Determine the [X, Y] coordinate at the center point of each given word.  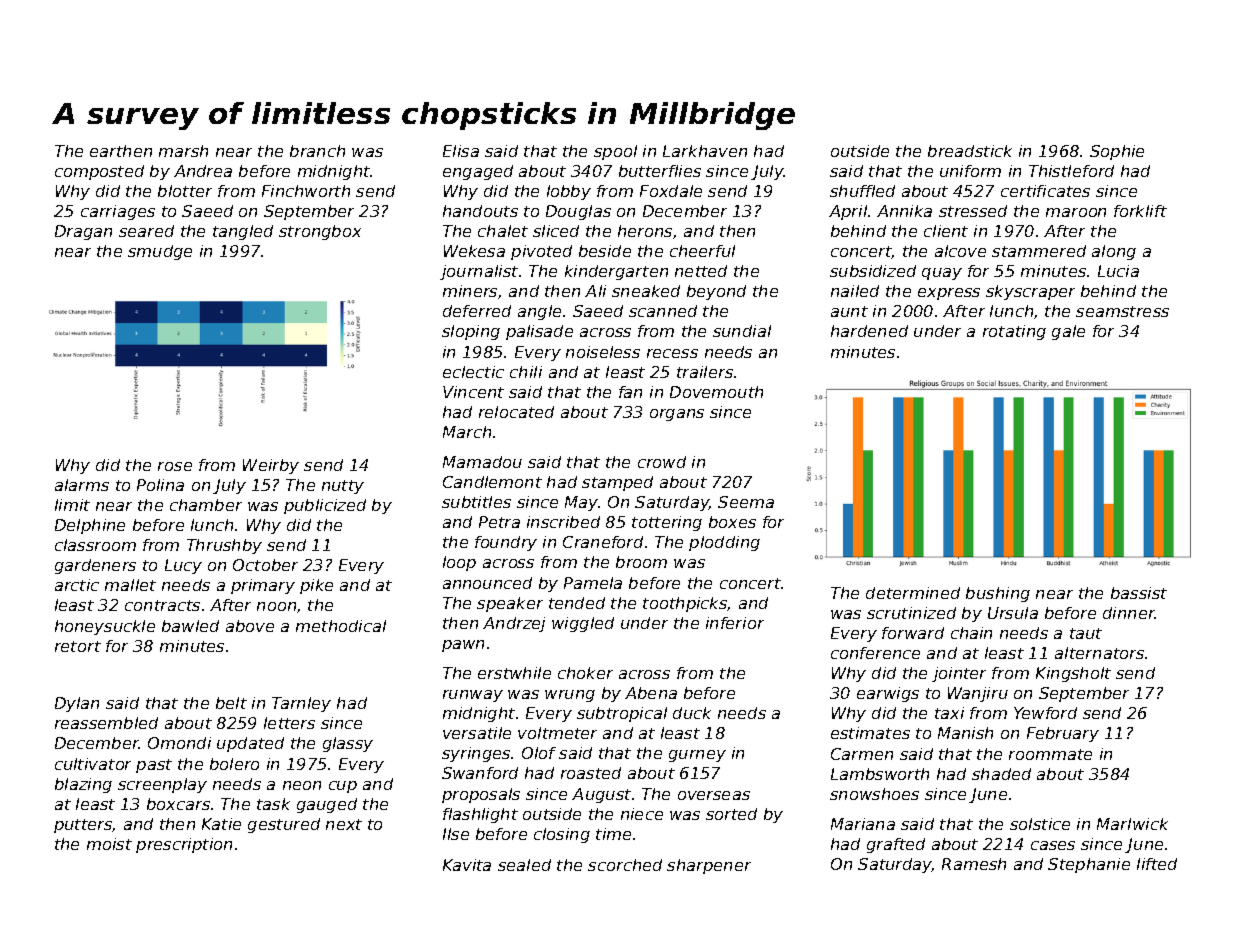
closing [562, 835]
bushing [998, 594]
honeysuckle [105, 627]
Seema [746, 502]
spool [615, 152]
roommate [1050, 754]
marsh [183, 151]
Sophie [1117, 152]
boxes [732, 522]
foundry [506, 543]
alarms [82, 485]
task [273, 804]
